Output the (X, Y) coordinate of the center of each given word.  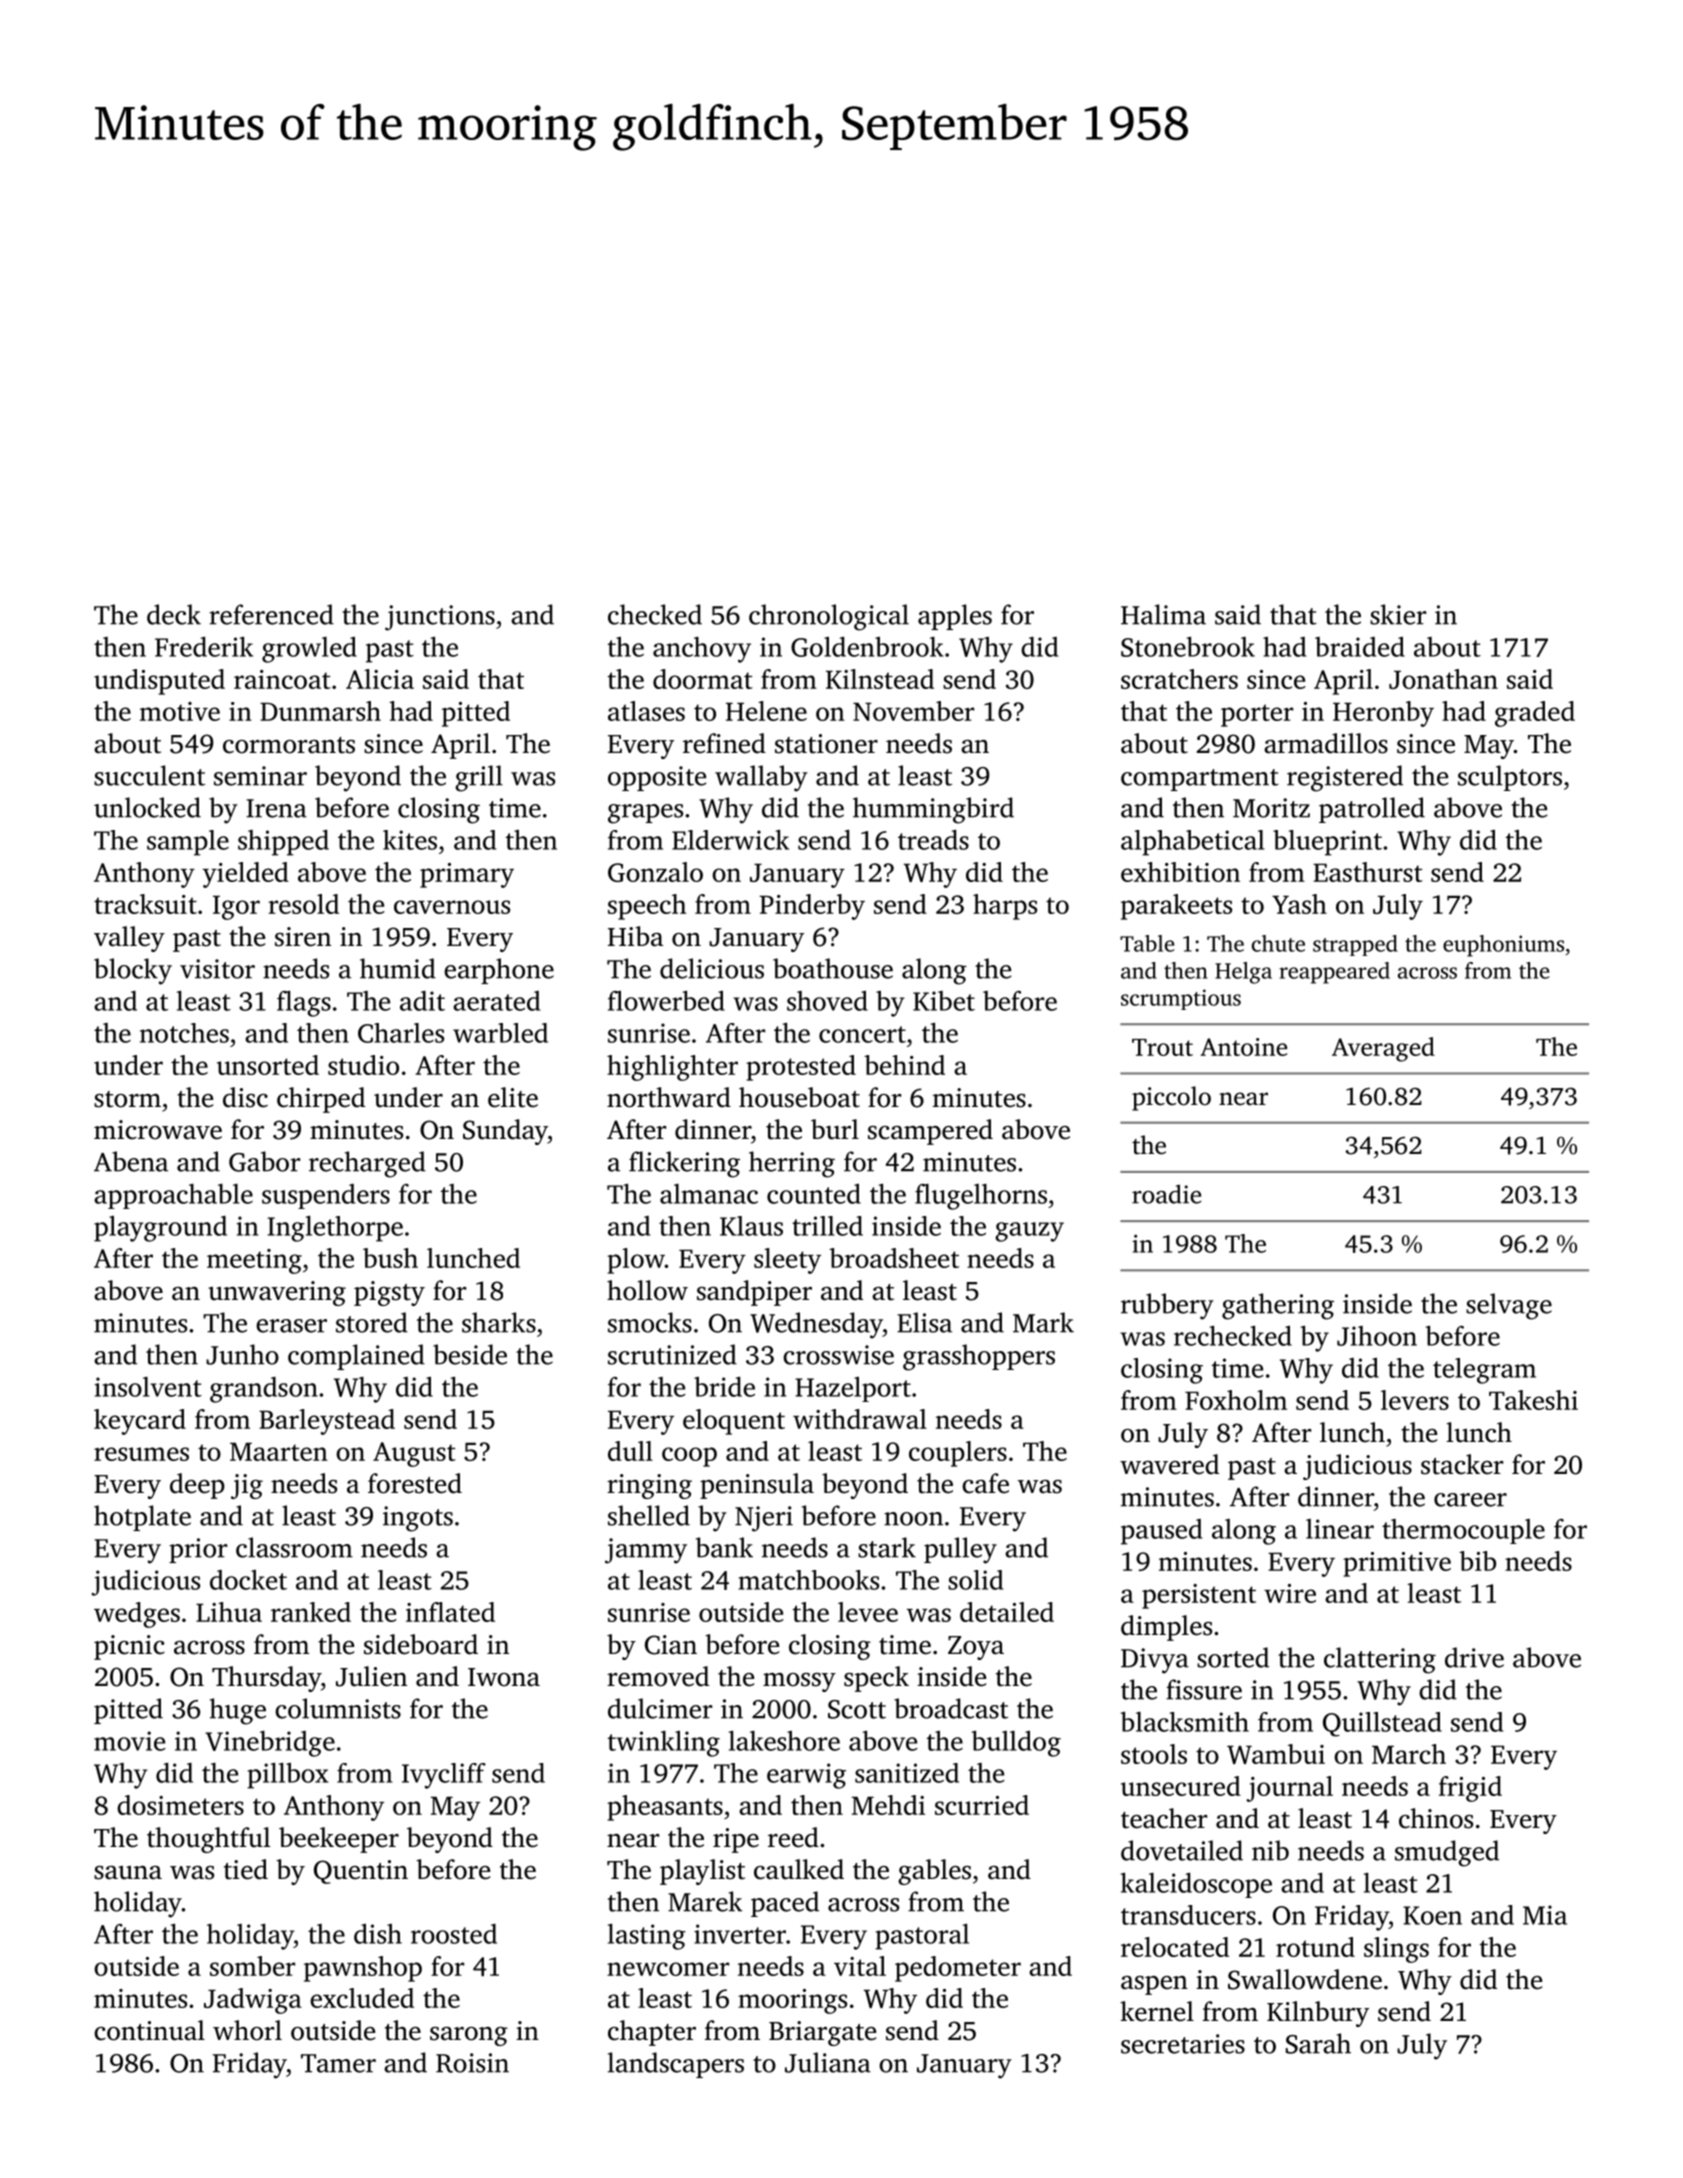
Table (1147, 943)
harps (1005, 907)
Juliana (828, 2062)
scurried (982, 1805)
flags (304, 1004)
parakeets (1176, 907)
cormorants (289, 745)
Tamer (338, 2063)
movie (129, 1741)
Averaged (1383, 1049)
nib (1270, 1850)
